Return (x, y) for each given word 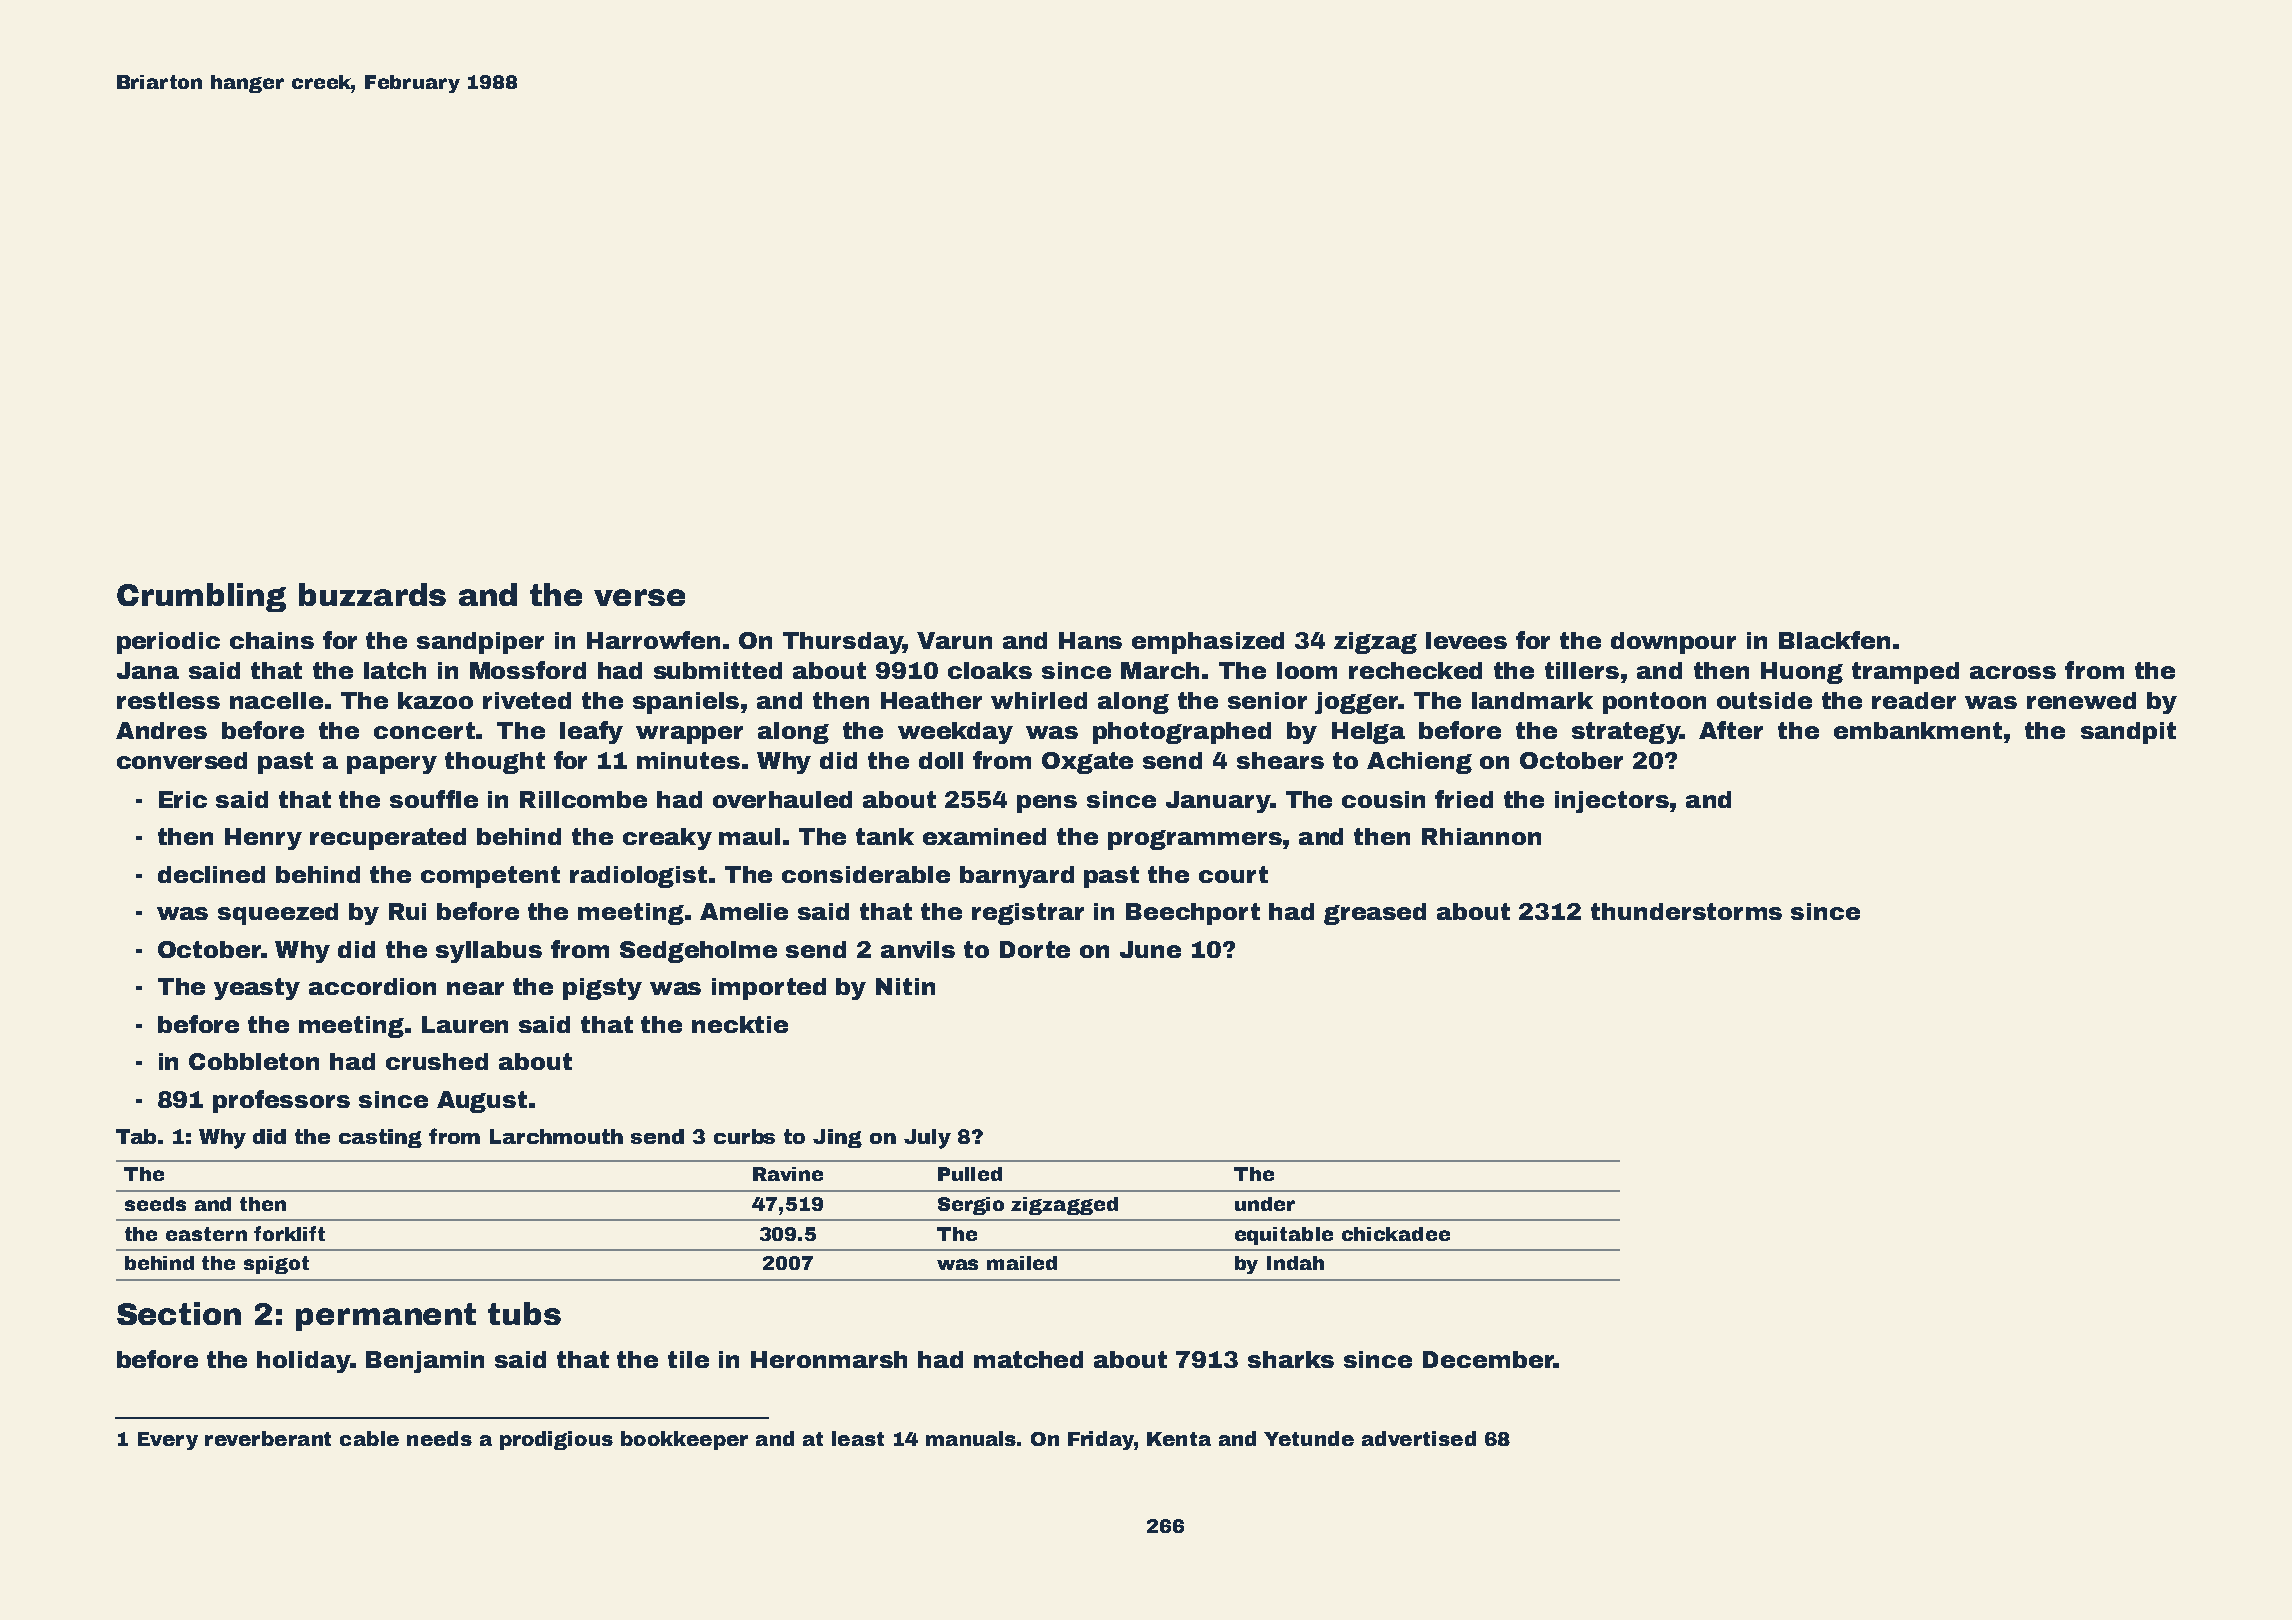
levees (1466, 640)
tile (688, 1359)
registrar (1028, 914)
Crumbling (201, 597)
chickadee (1396, 1234)
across (2013, 672)
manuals (972, 1438)
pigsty (602, 989)
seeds (155, 1204)
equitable (1284, 1236)
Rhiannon (1481, 836)
